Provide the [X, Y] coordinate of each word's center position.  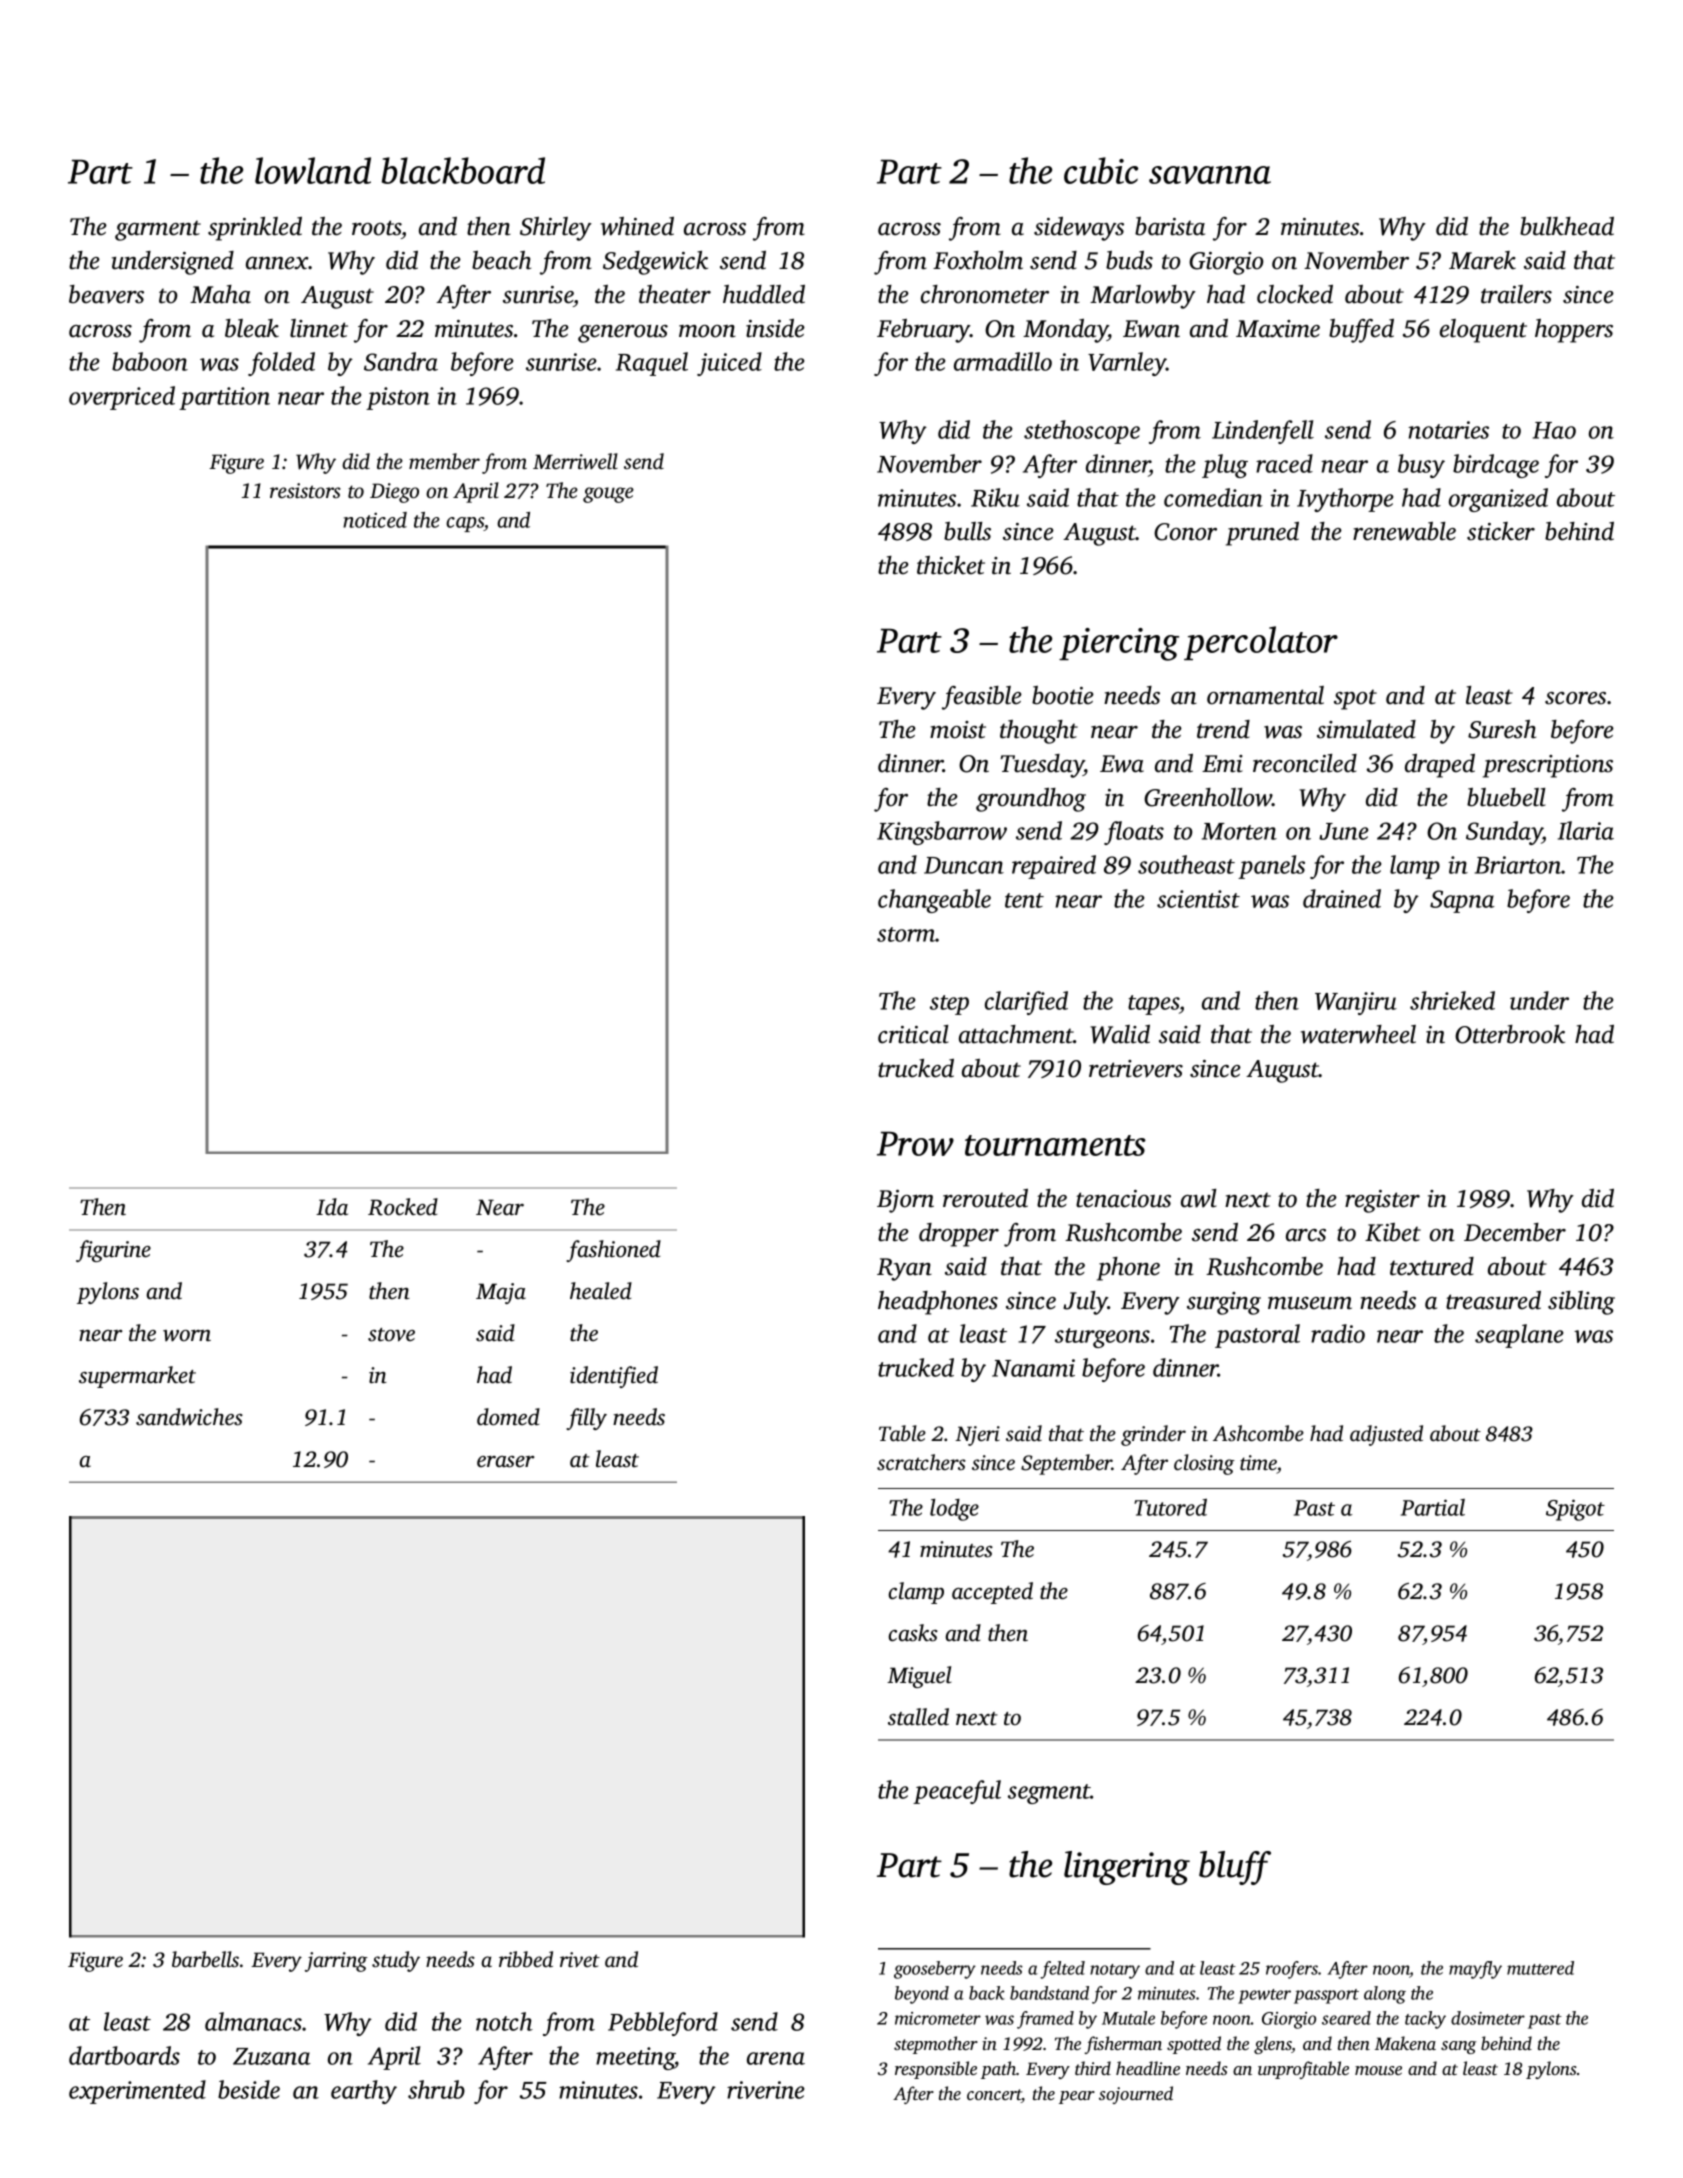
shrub [436, 2089]
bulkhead [1567, 226]
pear [1077, 2097]
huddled [764, 294]
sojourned [1136, 2095]
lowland [313, 170]
